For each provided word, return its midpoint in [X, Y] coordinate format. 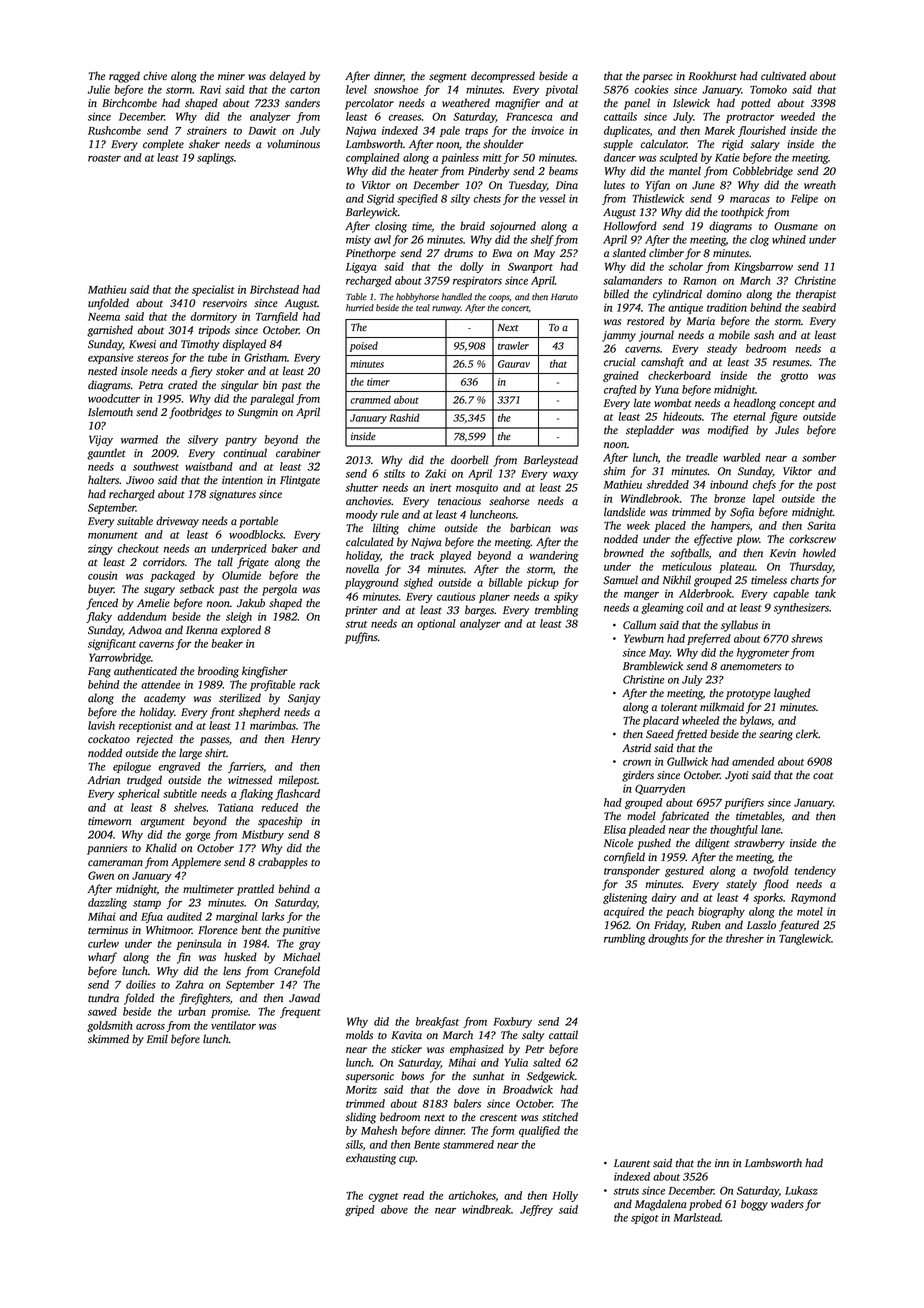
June [703, 185]
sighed [418, 583]
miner [231, 76]
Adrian [103, 779]
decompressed [503, 77]
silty [460, 199]
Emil [157, 1038]
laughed [792, 694]
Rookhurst [712, 76]
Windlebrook [650, 498]
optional [436, 624]
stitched [560, 1117]
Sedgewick [551, 1077]
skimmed [108, 1039]
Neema [104, 317]
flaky [99, 617]
